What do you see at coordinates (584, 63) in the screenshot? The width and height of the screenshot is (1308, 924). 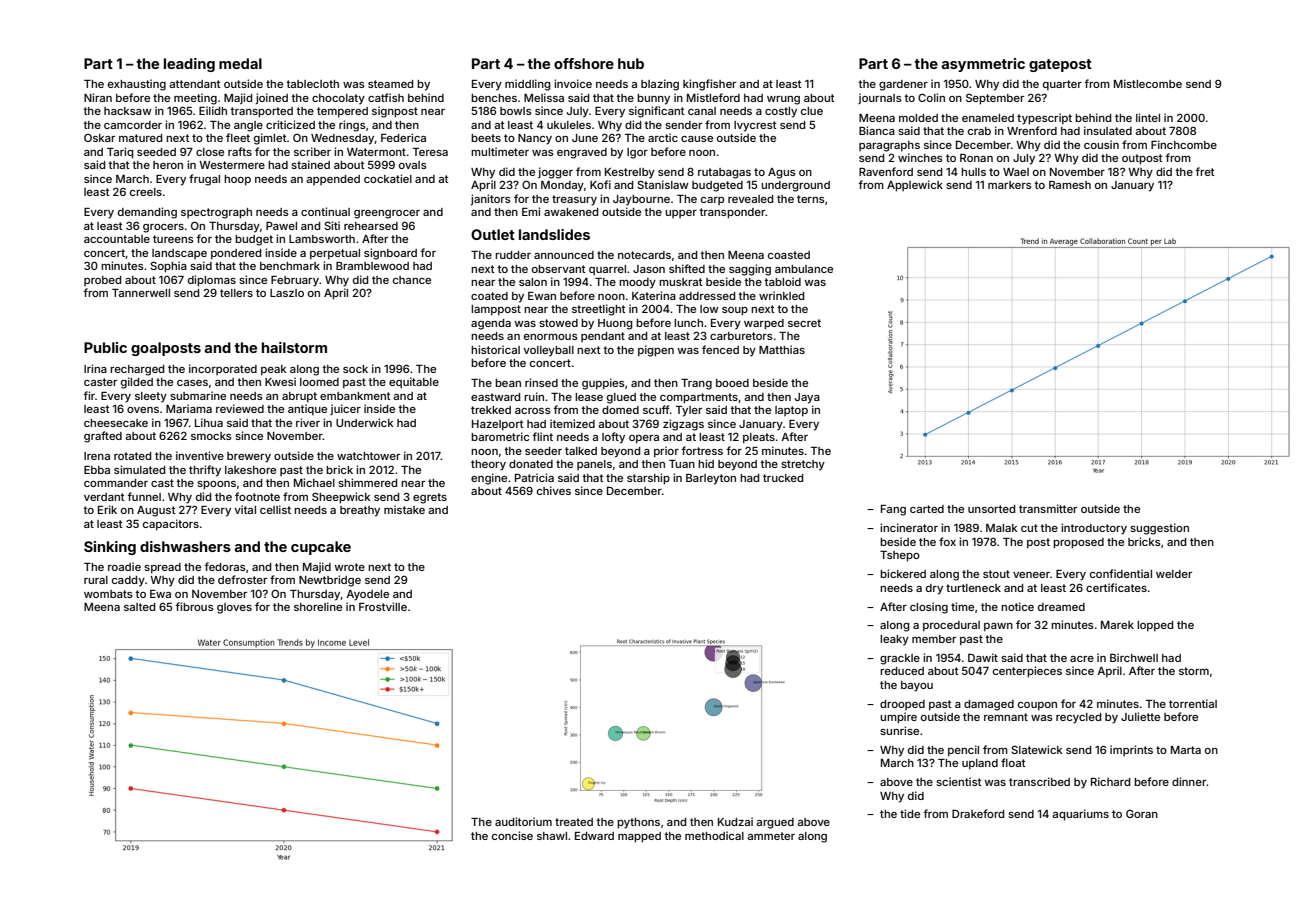 I see `offshore` at bounding box center [584, 63].
